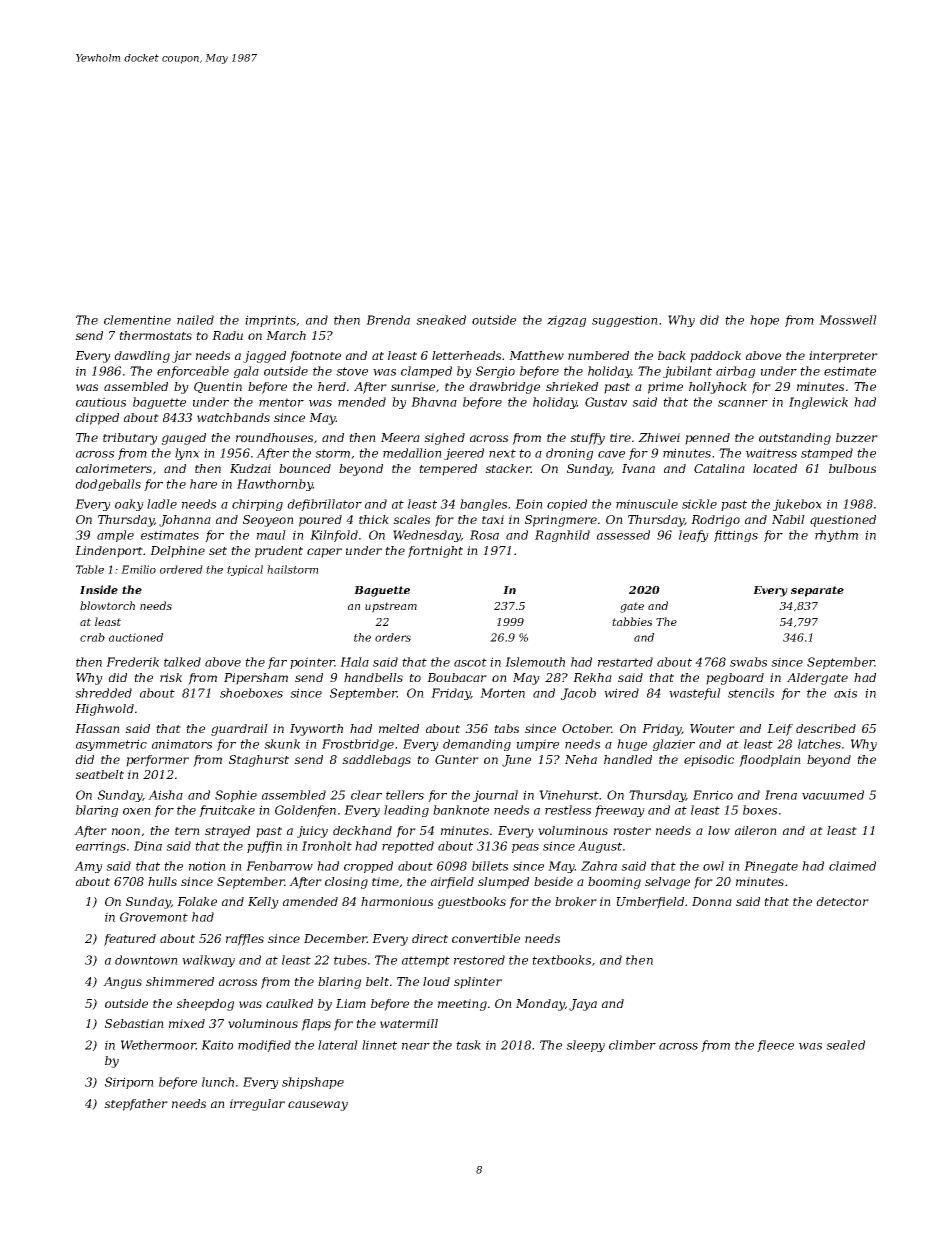 The height and width of the document is (1233, 952). What do you see at coordinates (318, 1106) in the document?
I see `causeway` at bounding box center [318, 1106].
